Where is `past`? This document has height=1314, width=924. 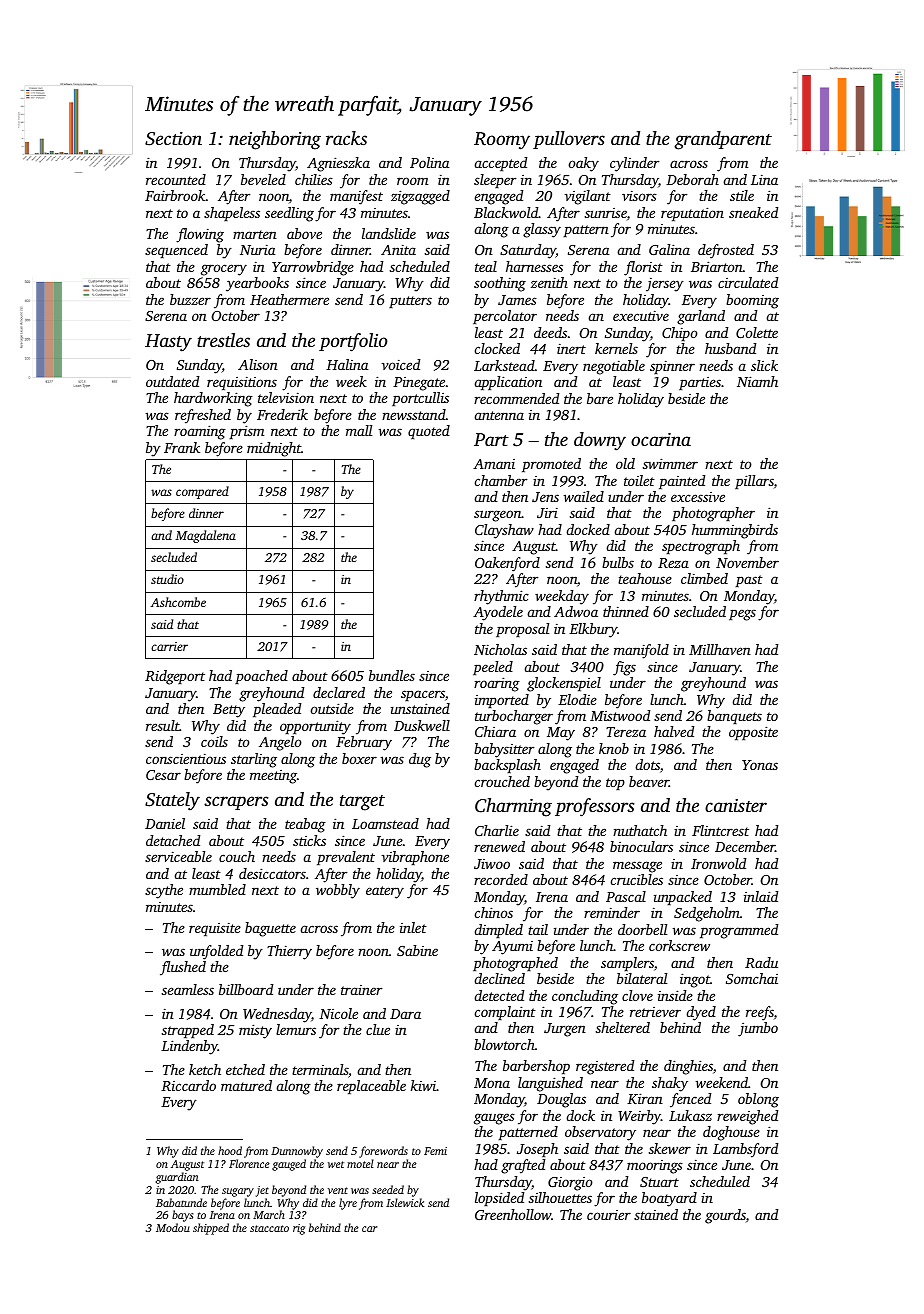 past is located at coordinates (749, 581).
